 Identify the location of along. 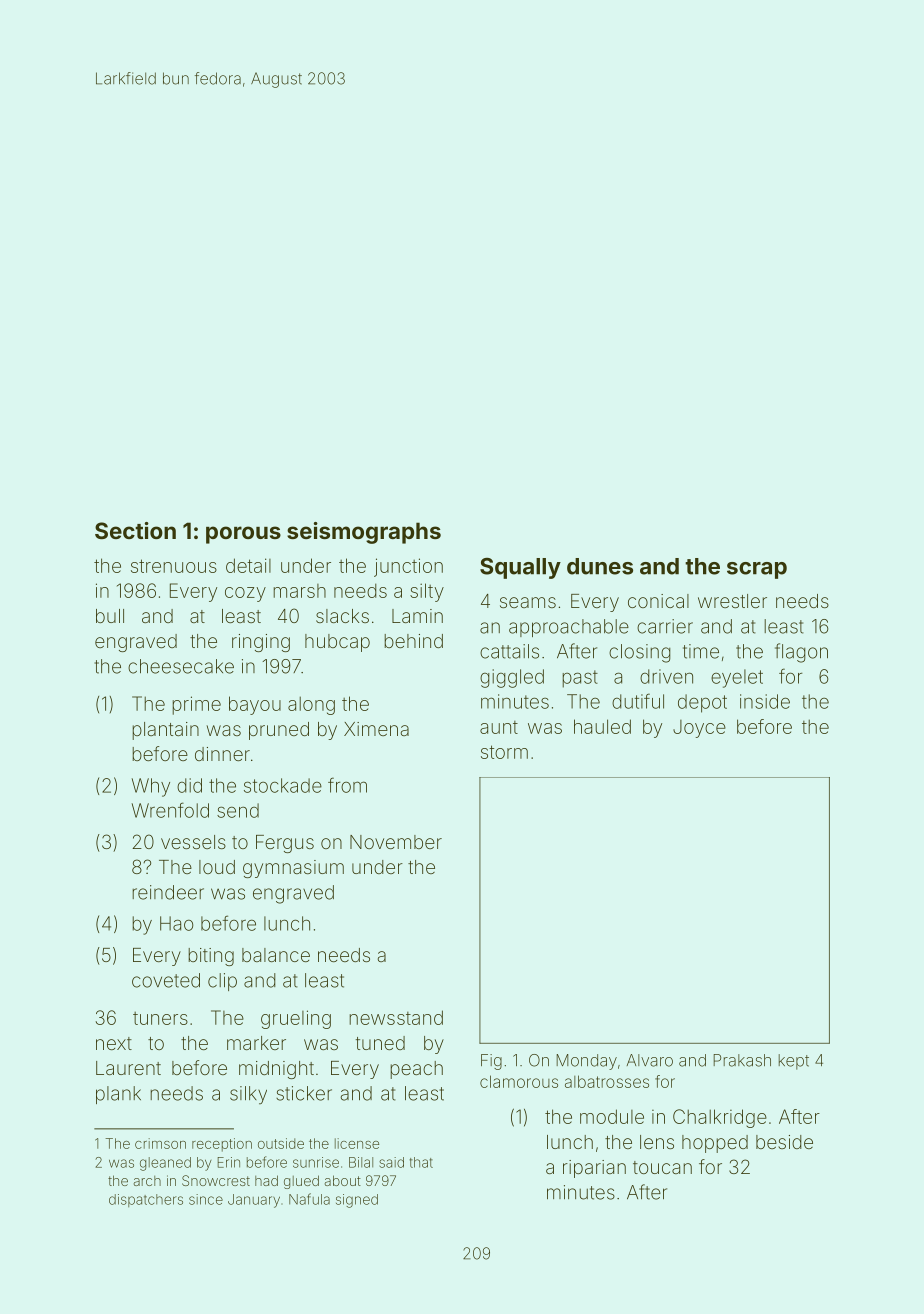
(311, 705).
